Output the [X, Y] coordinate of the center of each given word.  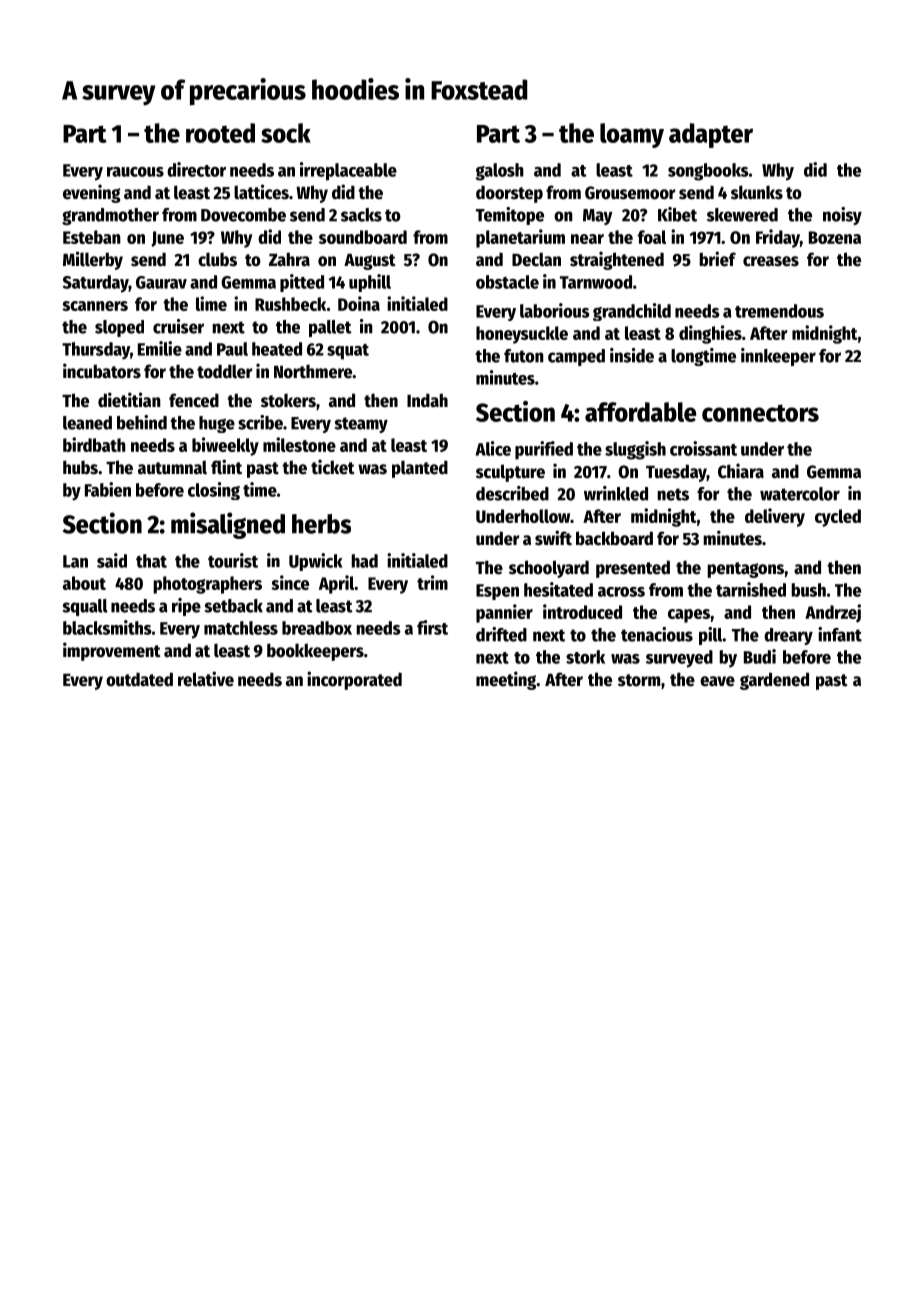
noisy [842, 216]
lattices [261, 192]
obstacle [507, 282]
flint [226, 467]
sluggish [635, 450]
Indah [427, 400]
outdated [139, 679]
